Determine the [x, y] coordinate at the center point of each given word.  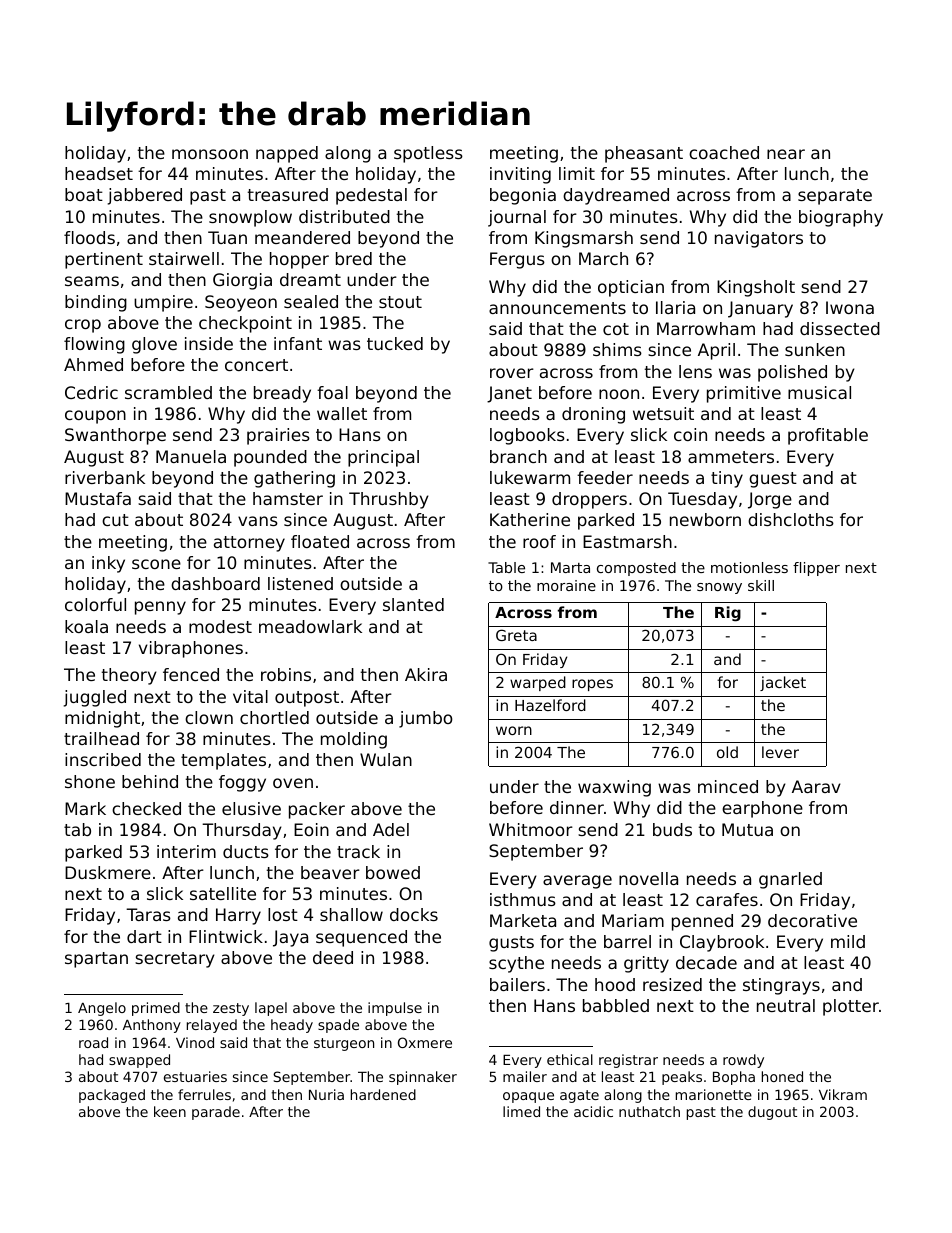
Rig [728, 614]
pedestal [371, 196]
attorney [249, 544]
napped [287, 154]
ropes [592, 685]
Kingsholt [756, 288]
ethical [570, 1059]
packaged [112, 1096]
